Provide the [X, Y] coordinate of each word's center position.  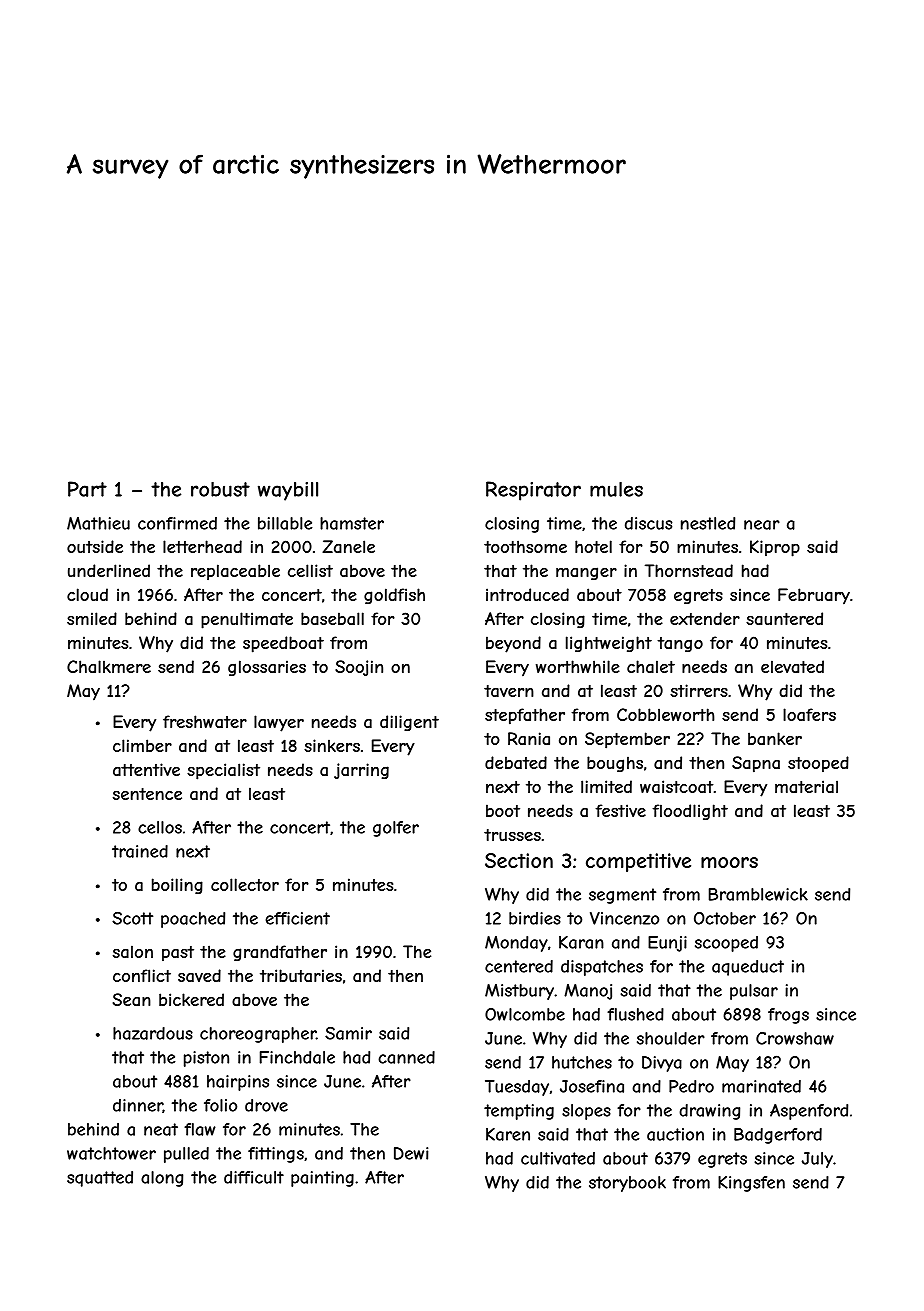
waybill [288, 491]
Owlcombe [525, 1014]
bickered [191, 999]
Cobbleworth [666, 714]
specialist [223, 771]
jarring [361, 771]
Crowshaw [795, 1038]
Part [87, 489]
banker [775, 738]
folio [220, 1105]
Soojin [359, 668]
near [762, 525]
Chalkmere [109, 666]
